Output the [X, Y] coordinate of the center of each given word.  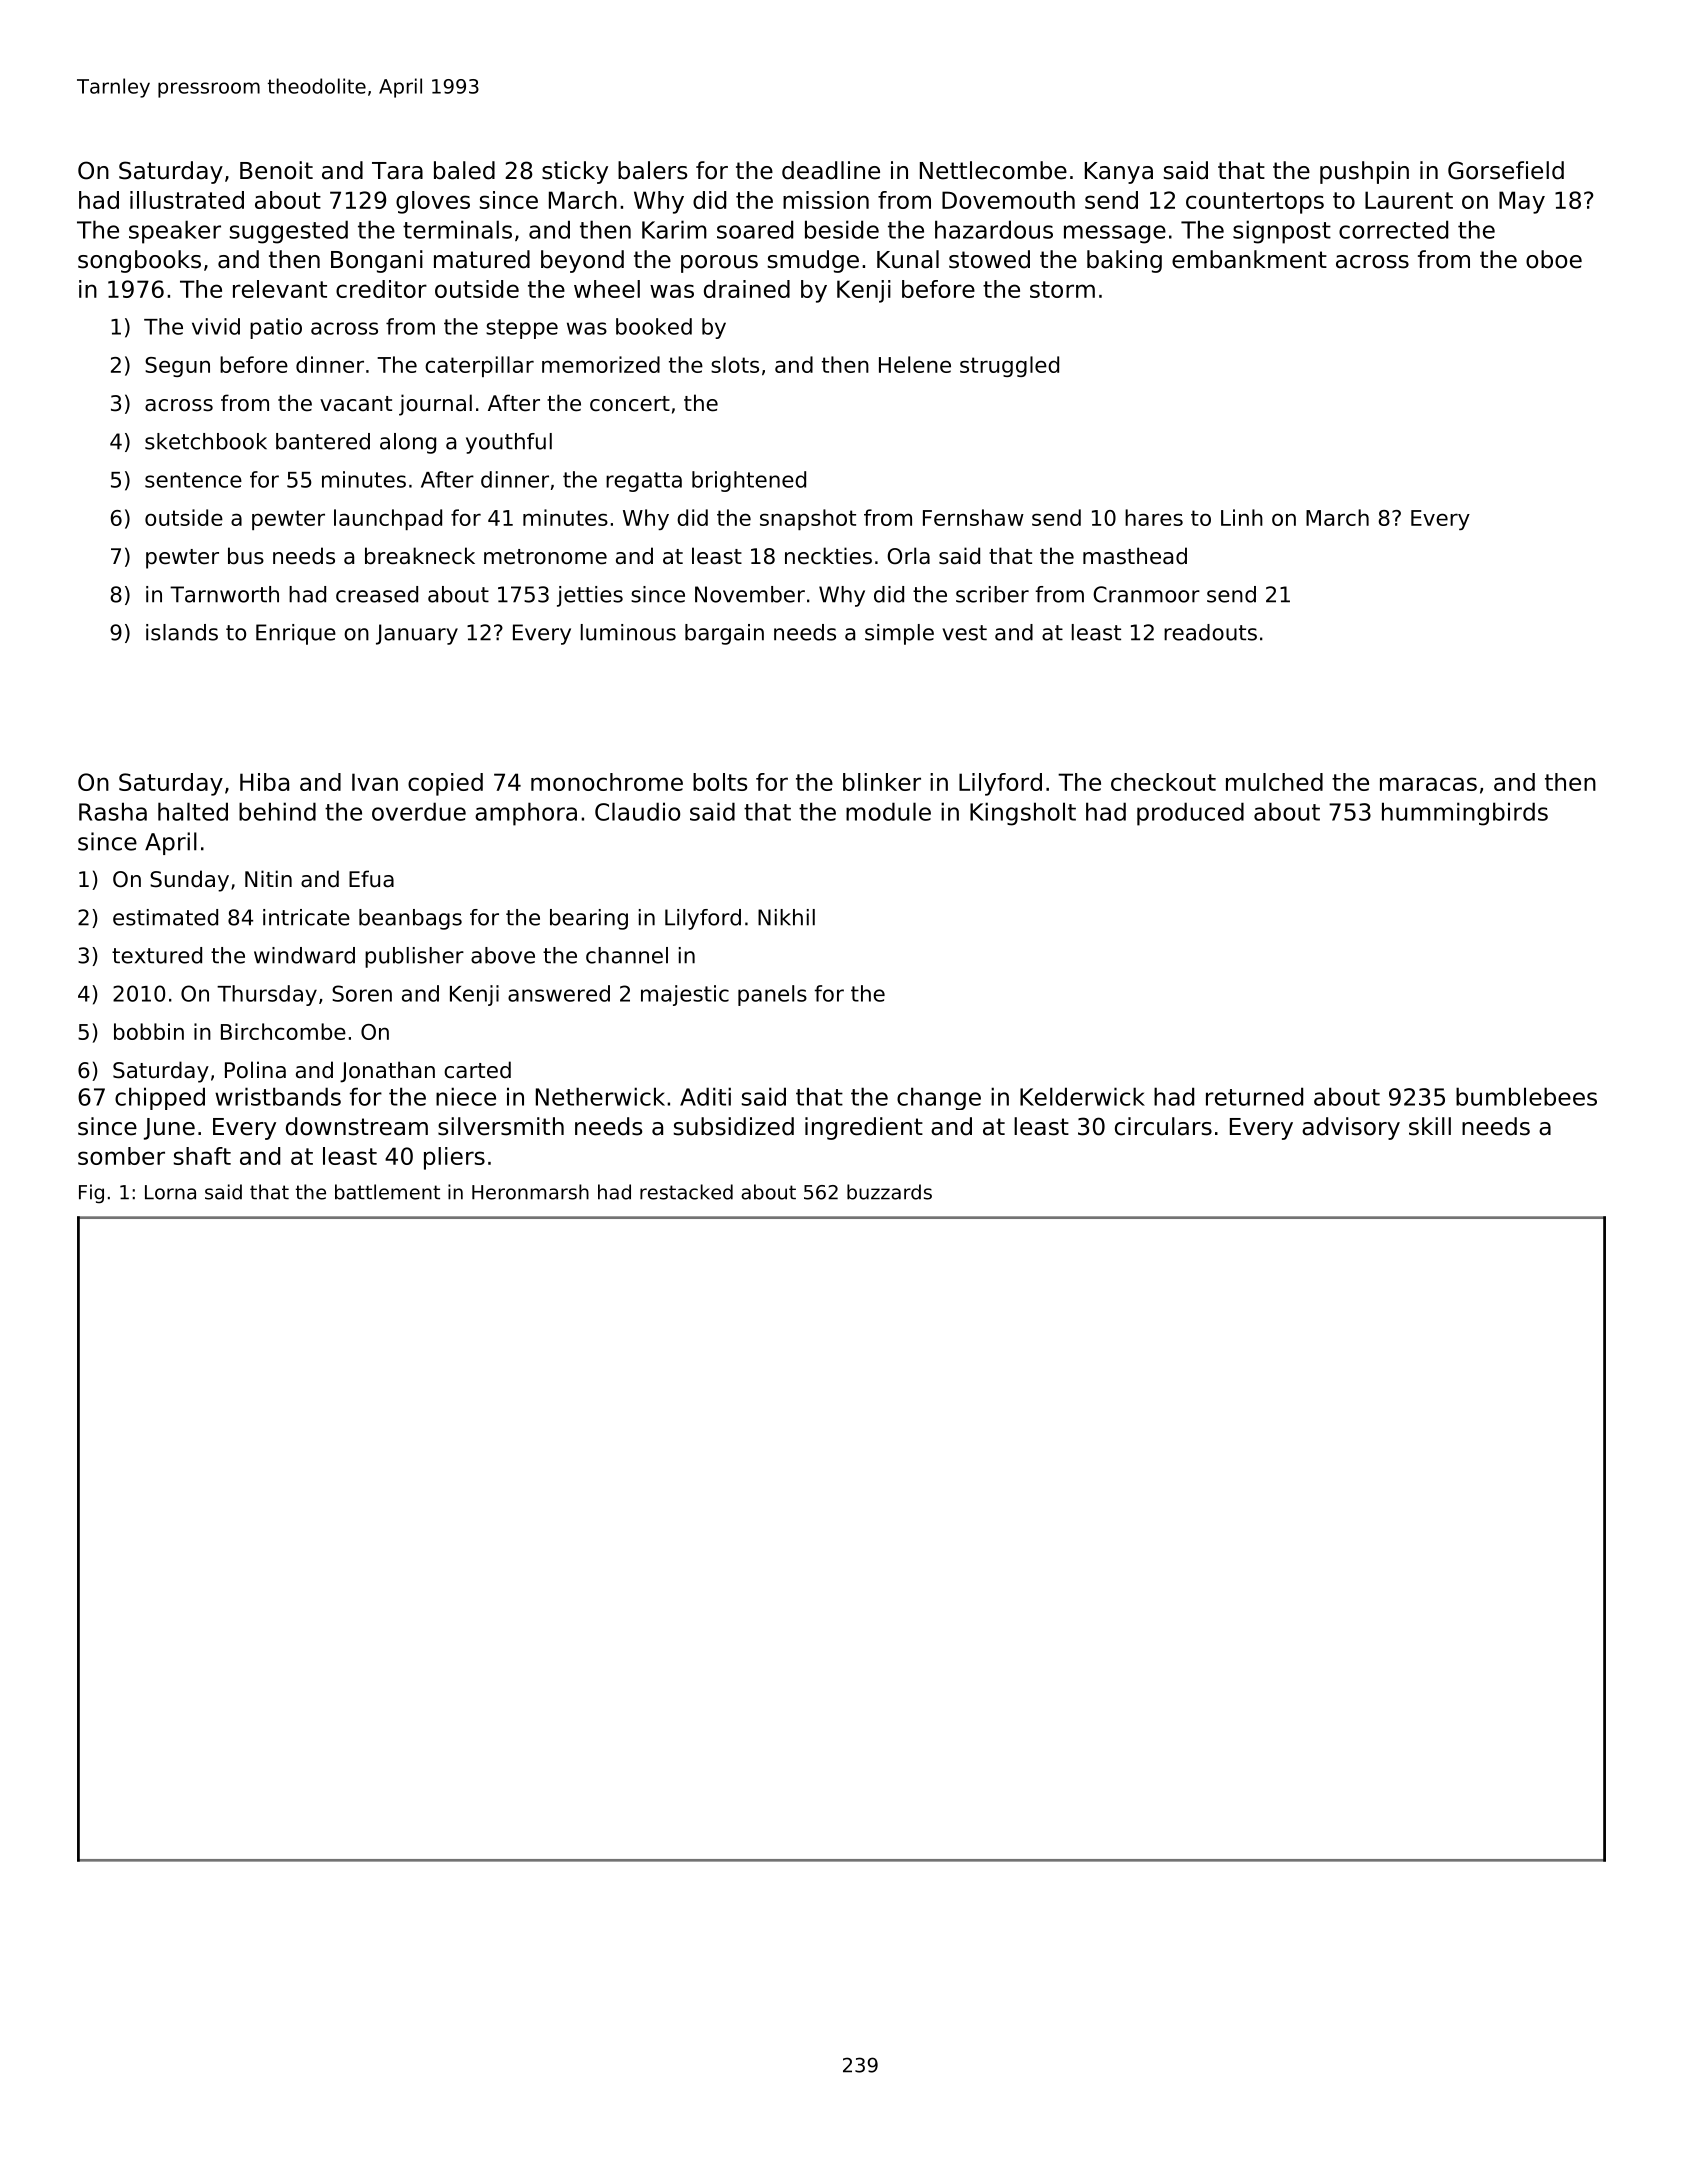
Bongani [377, 261]
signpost [1282, 232]
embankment [1249, 259]
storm [1062, 289]
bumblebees [1526, 1096]
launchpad [388, 519]
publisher [414, 957]
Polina [255, 1070]
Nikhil [786, 917]
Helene [915, 364]
